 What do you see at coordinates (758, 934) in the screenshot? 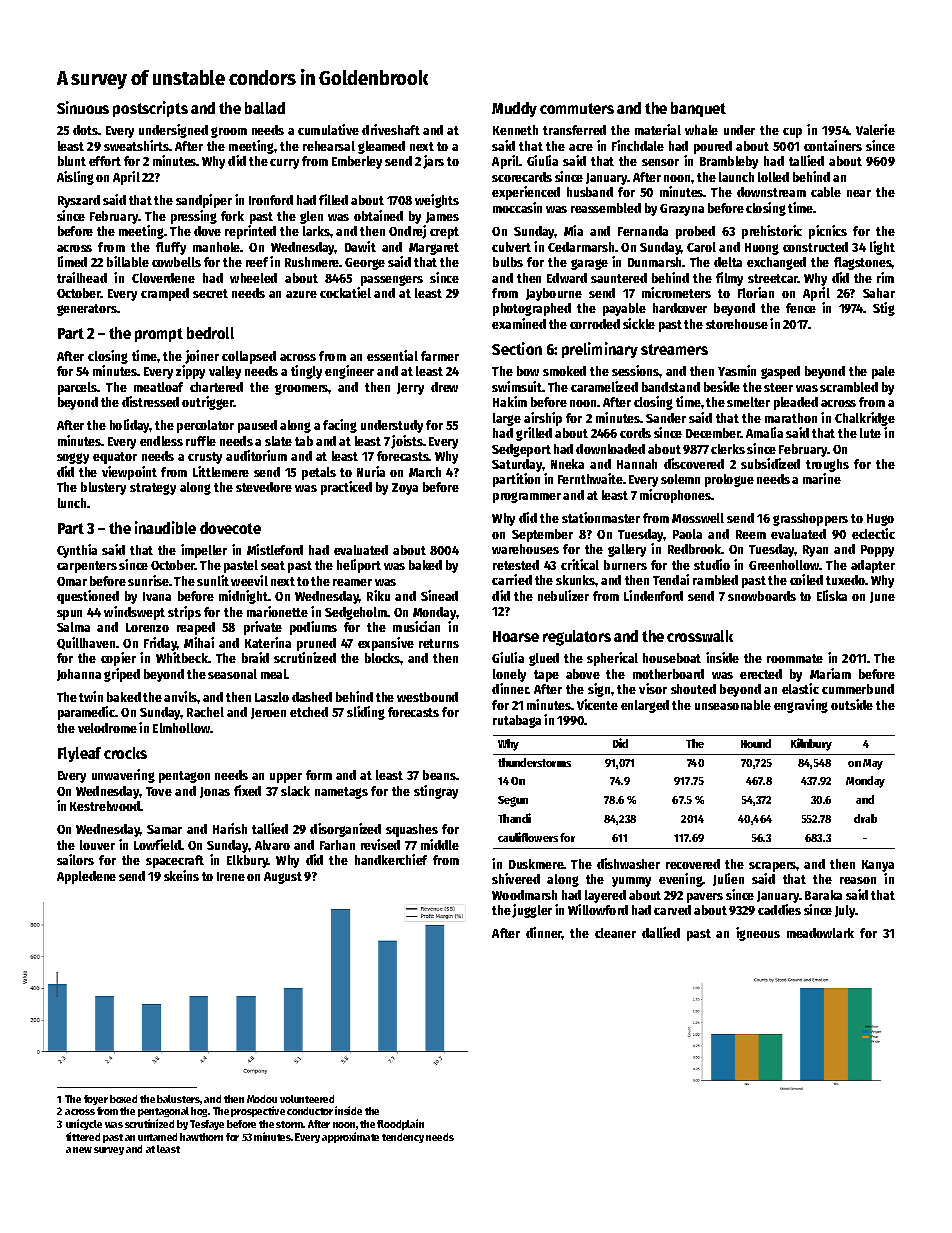
I see `igneous` at bounding box center [758, 934].
